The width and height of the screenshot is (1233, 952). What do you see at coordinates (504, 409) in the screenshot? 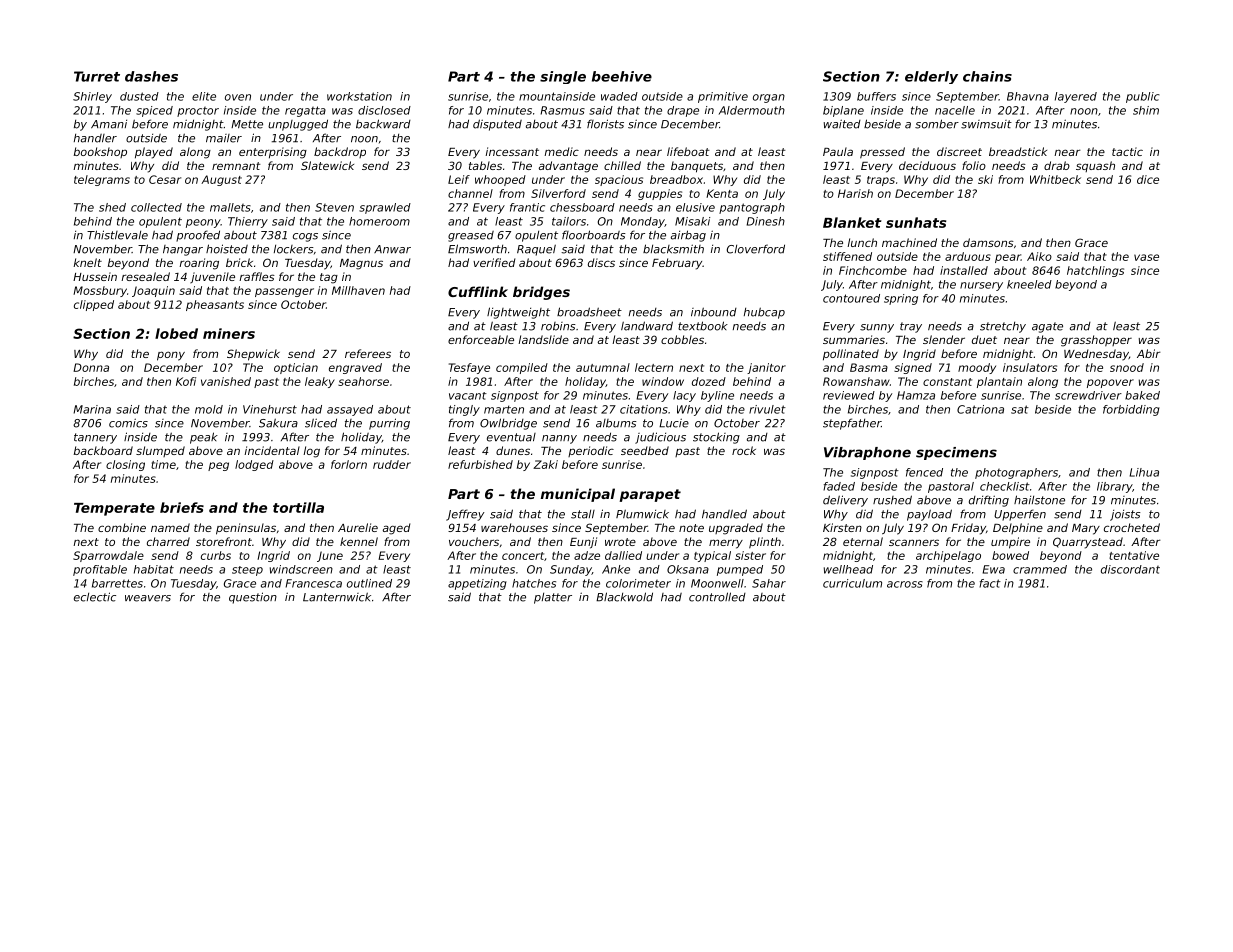
I see `marten` at bounding box center [504, 409].
